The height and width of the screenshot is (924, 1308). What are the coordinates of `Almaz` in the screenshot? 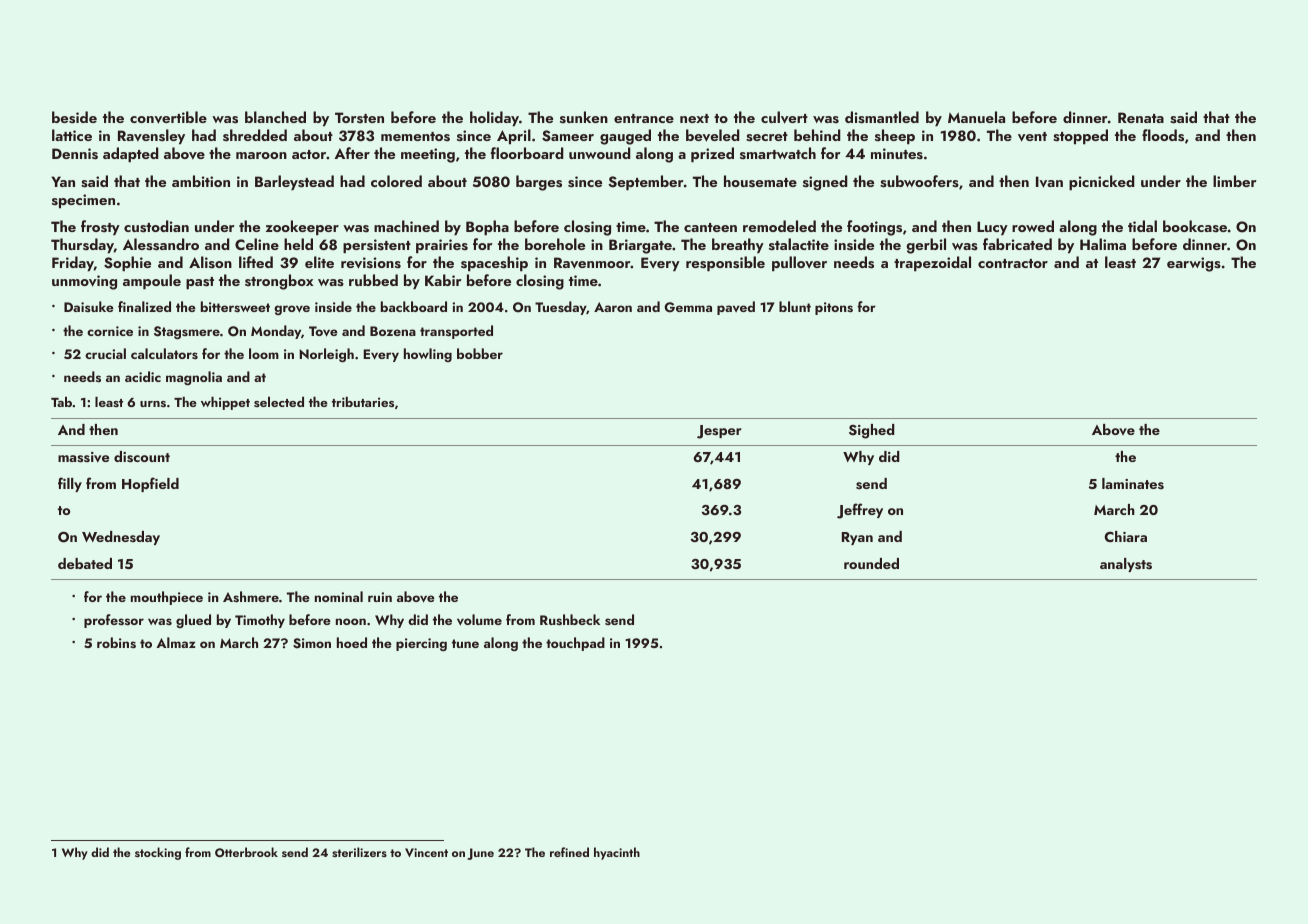 It's located at (175, 642).
